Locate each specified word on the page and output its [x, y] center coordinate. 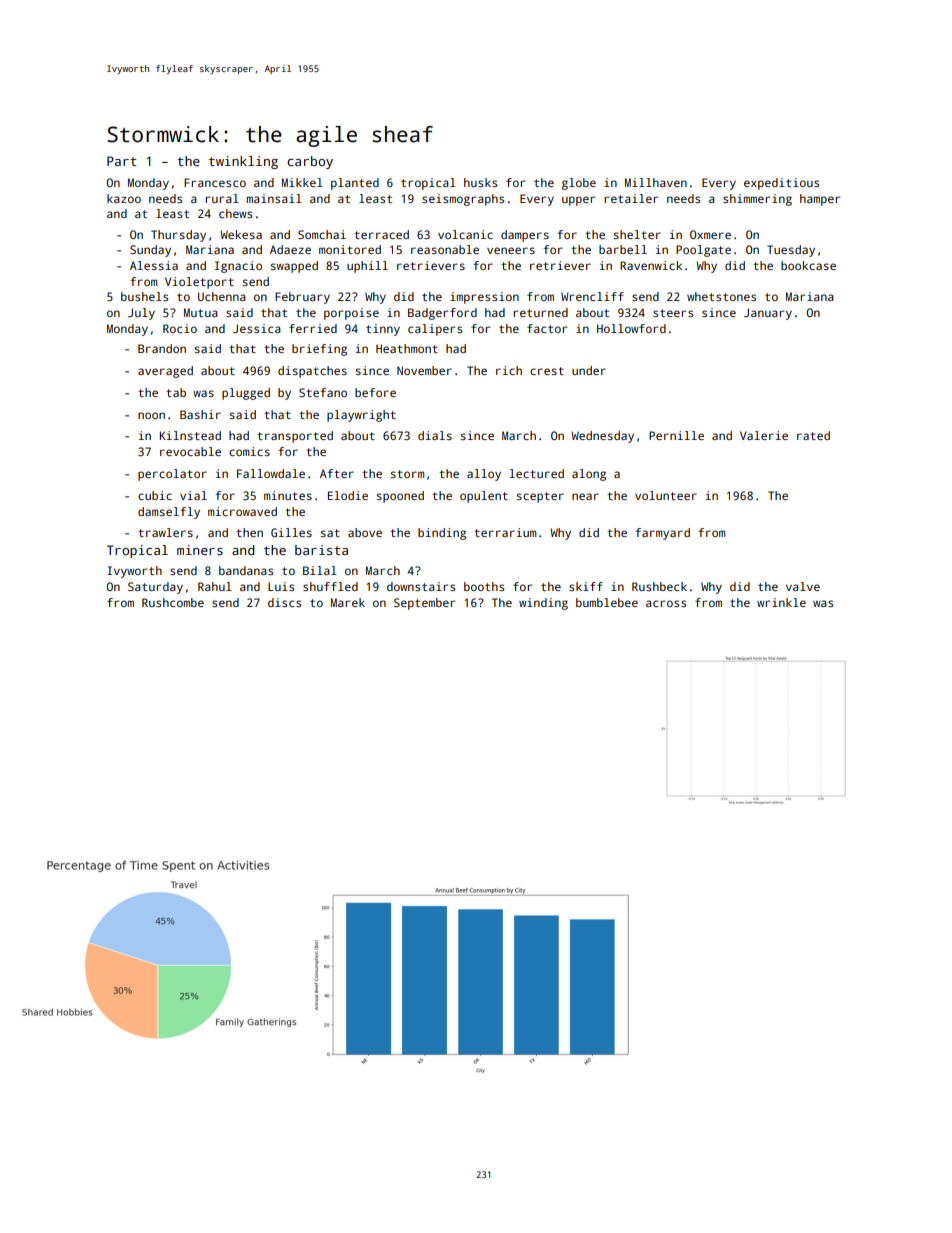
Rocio [180, 328]
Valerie [764, 435]
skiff [586, 586]
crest [547, 371]
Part [122, 161]
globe [579, 184]
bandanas [246, 570]
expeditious [781, 184]
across [666, 603]
